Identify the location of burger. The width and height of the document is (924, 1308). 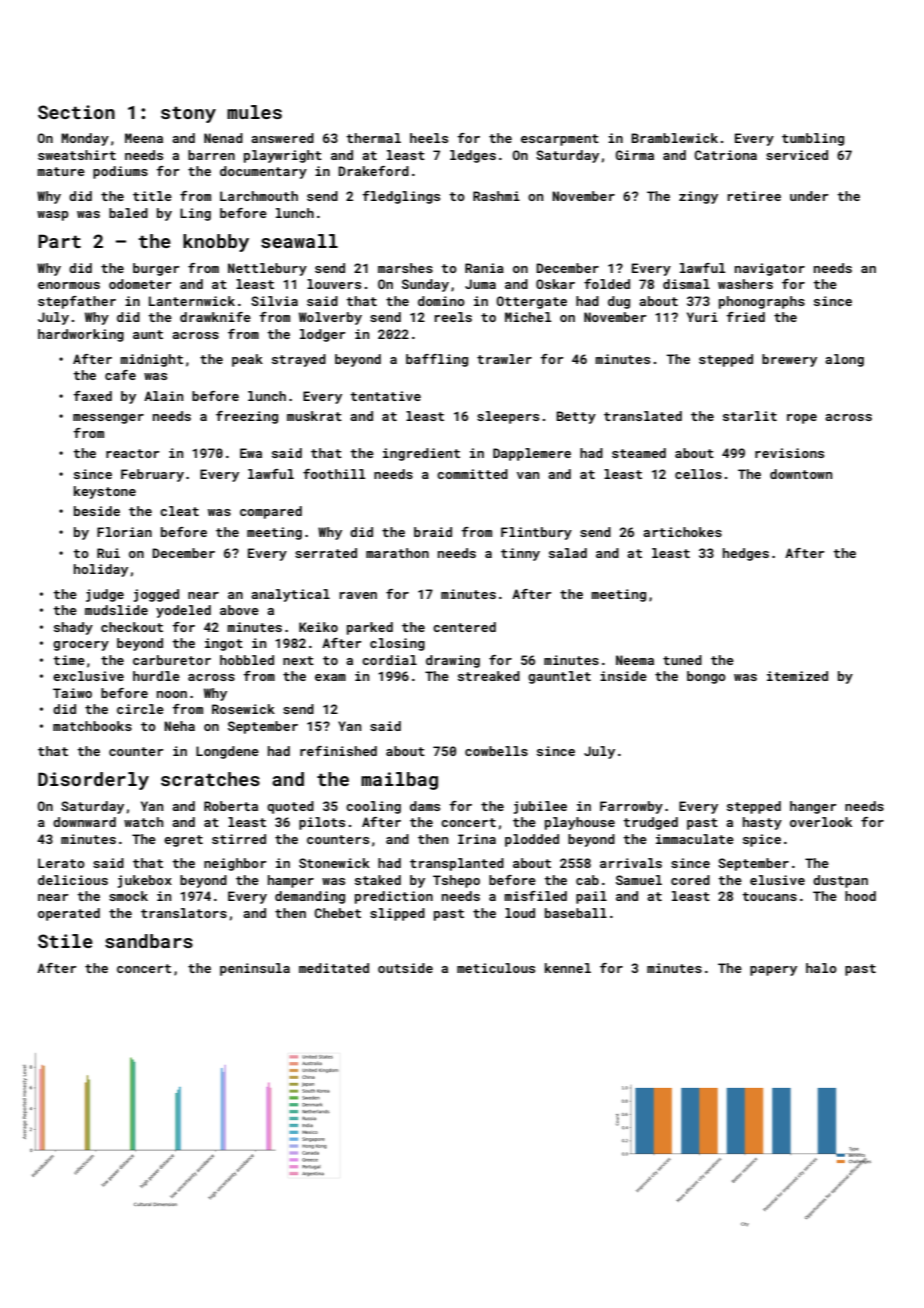
(156, 269).
